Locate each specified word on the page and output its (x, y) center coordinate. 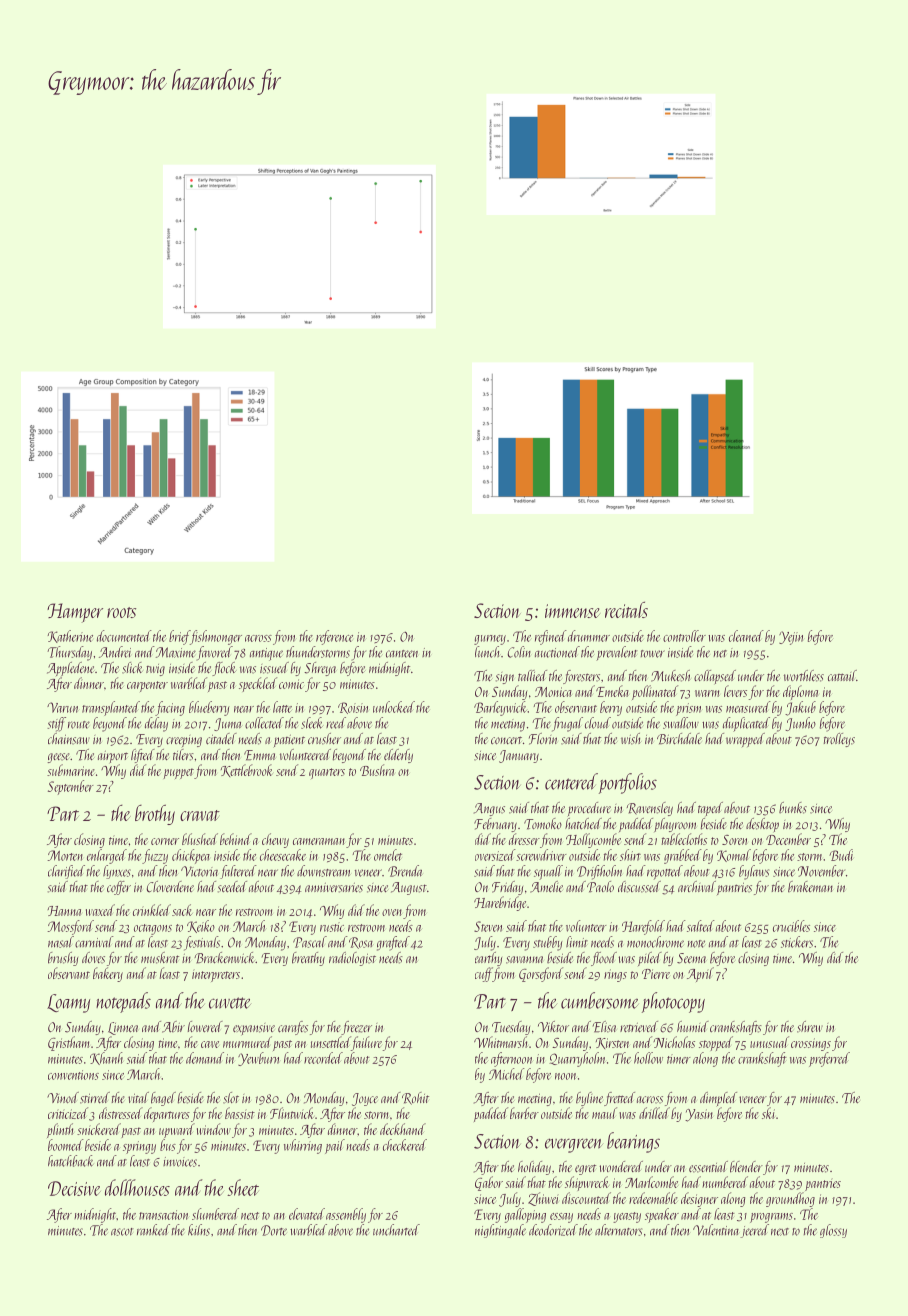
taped (710, 809)
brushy (63, 959)
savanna (524, 960)
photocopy (673, 1002)
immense (572, 611)
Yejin (791, 638)
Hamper (75, 613)
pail (335, 1146)
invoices (180, 1162)
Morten (65, 855)
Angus (489, 809)
